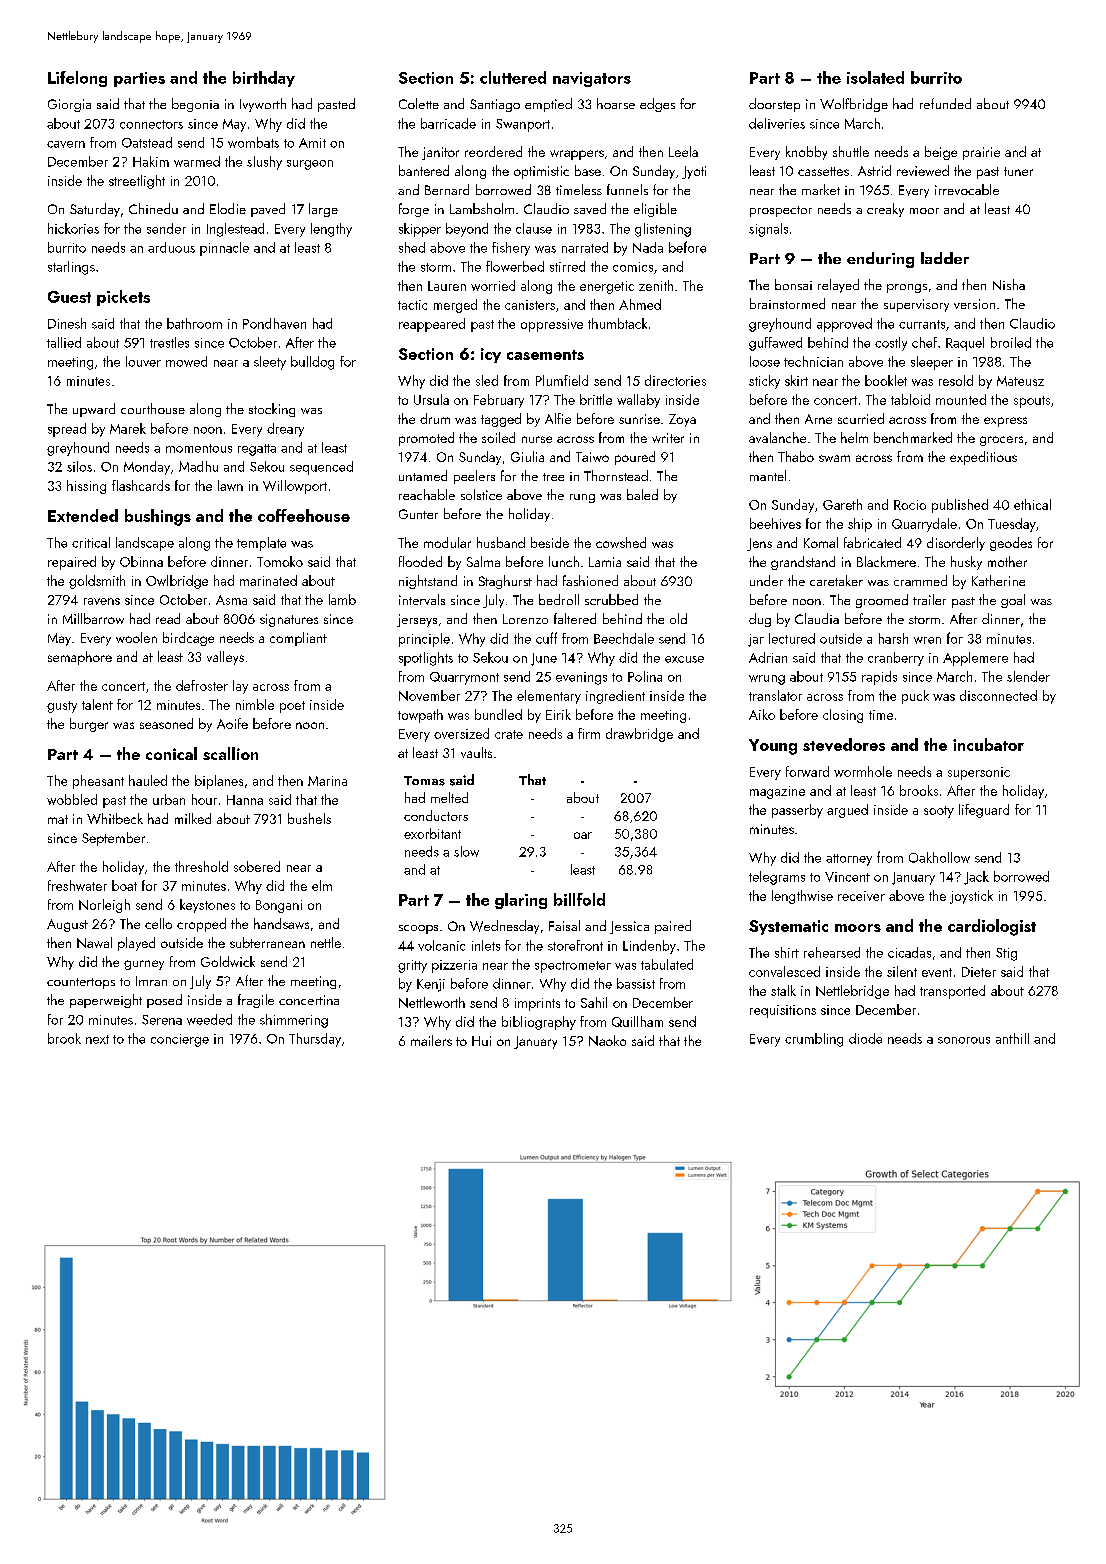 This screenshot has height=1564, width=1106. What do you see at coordinates (267, 942) in the screenshot?
I see `subterranean` at bounding box center [267, 942].
